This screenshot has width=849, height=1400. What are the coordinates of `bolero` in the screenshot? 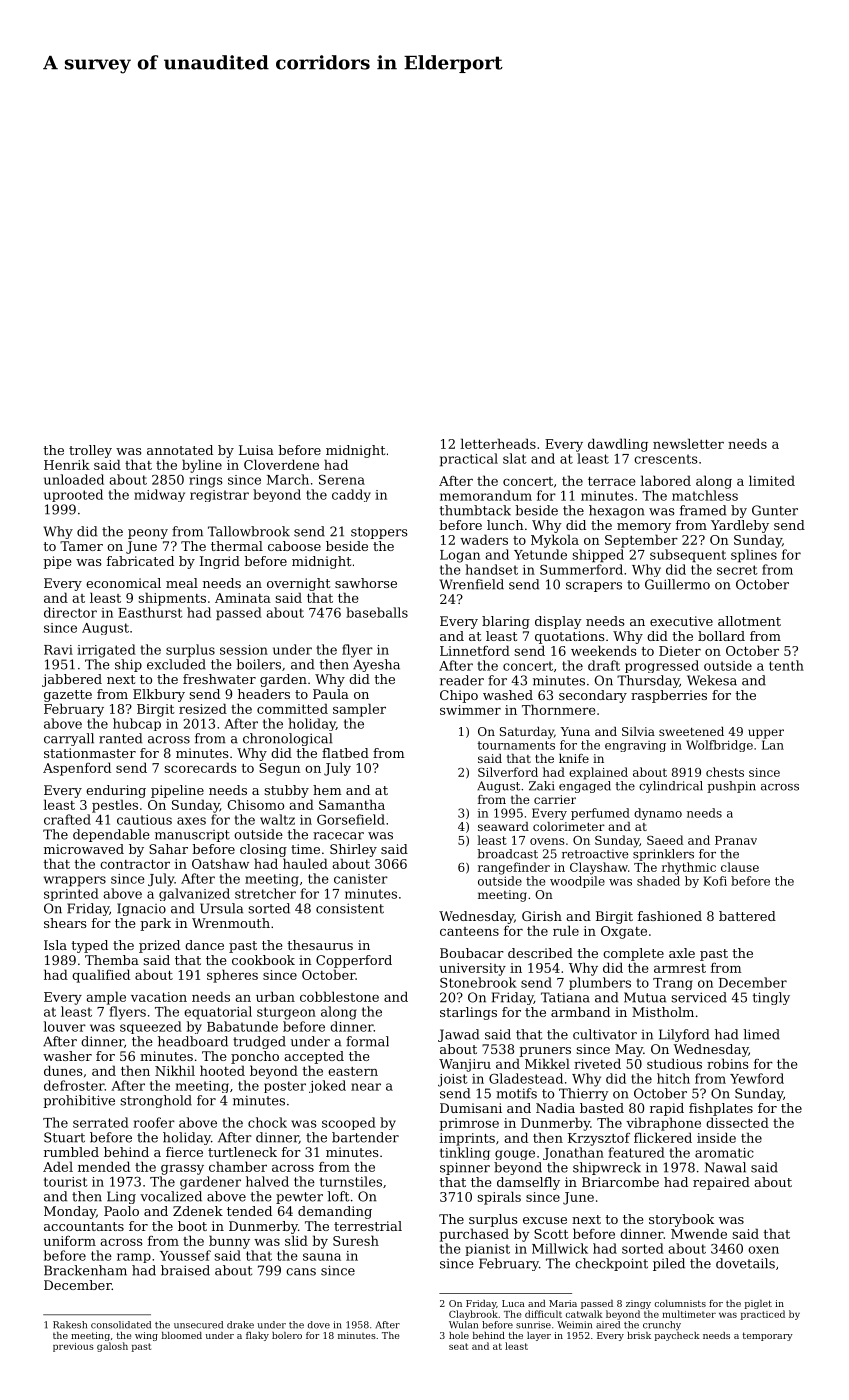 It's located at (287, 1335).
